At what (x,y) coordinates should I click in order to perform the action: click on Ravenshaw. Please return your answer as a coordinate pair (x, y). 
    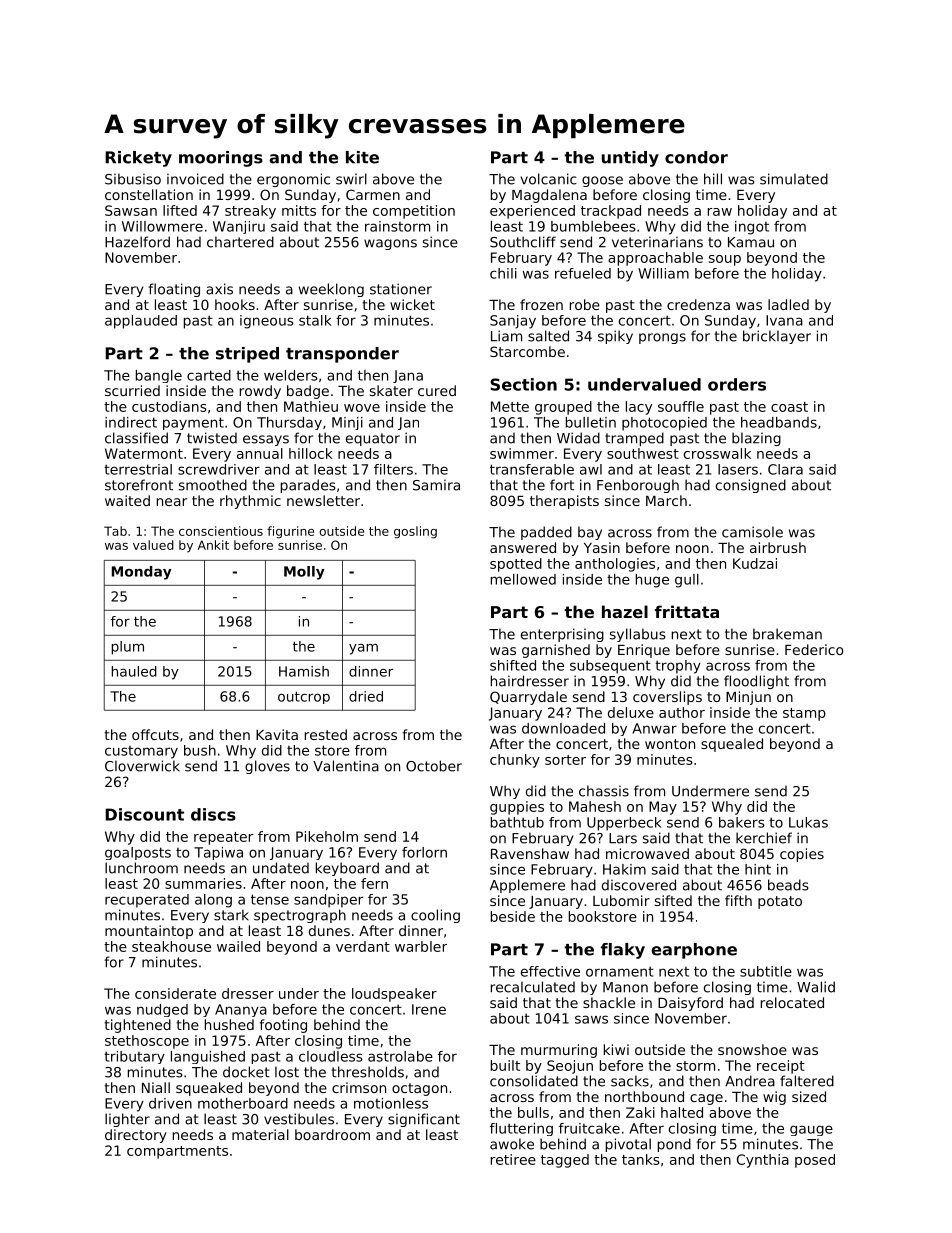
    Looking at the image, I should click on (530, 853).
